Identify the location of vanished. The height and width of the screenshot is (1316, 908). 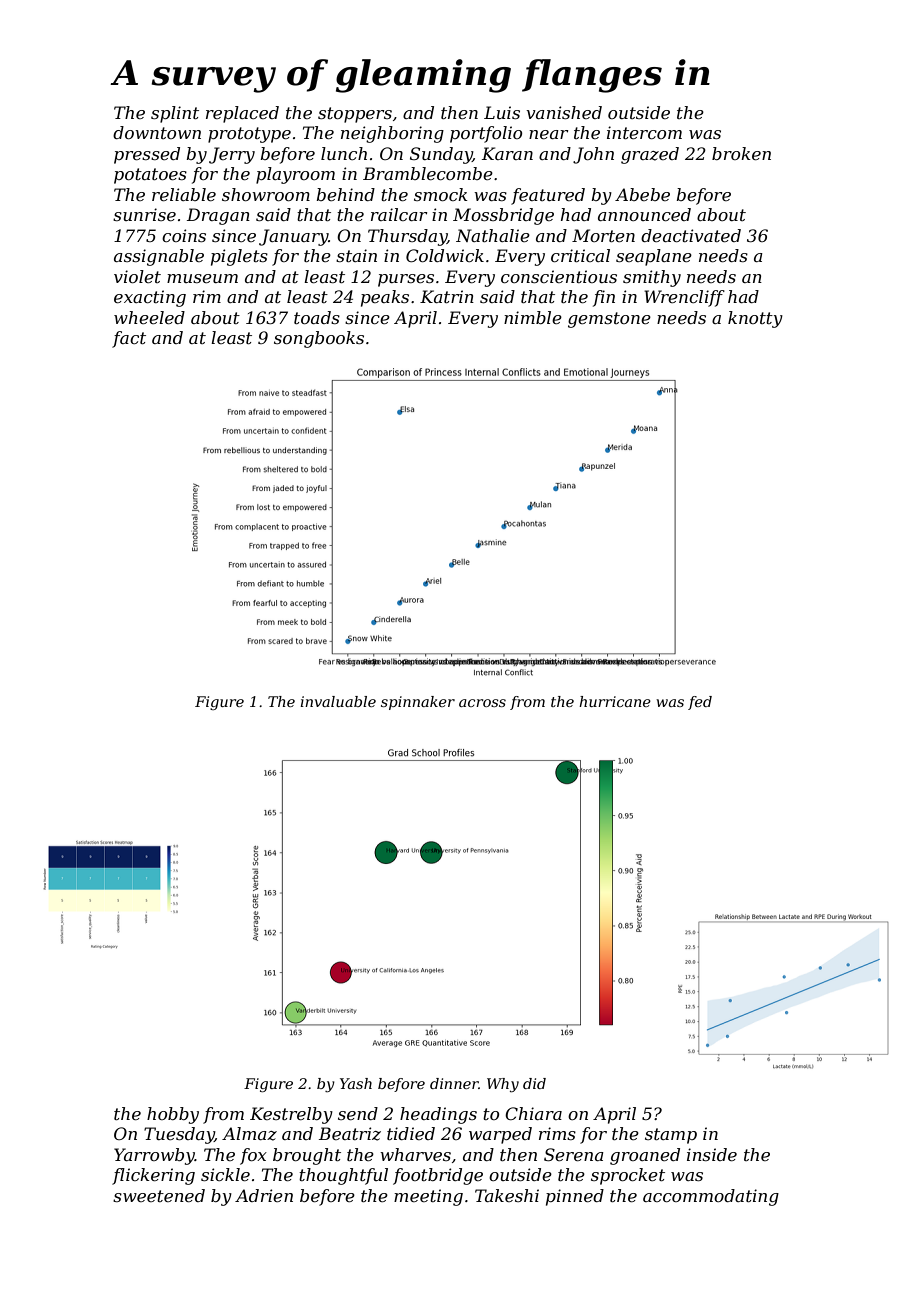
(564, 112).
